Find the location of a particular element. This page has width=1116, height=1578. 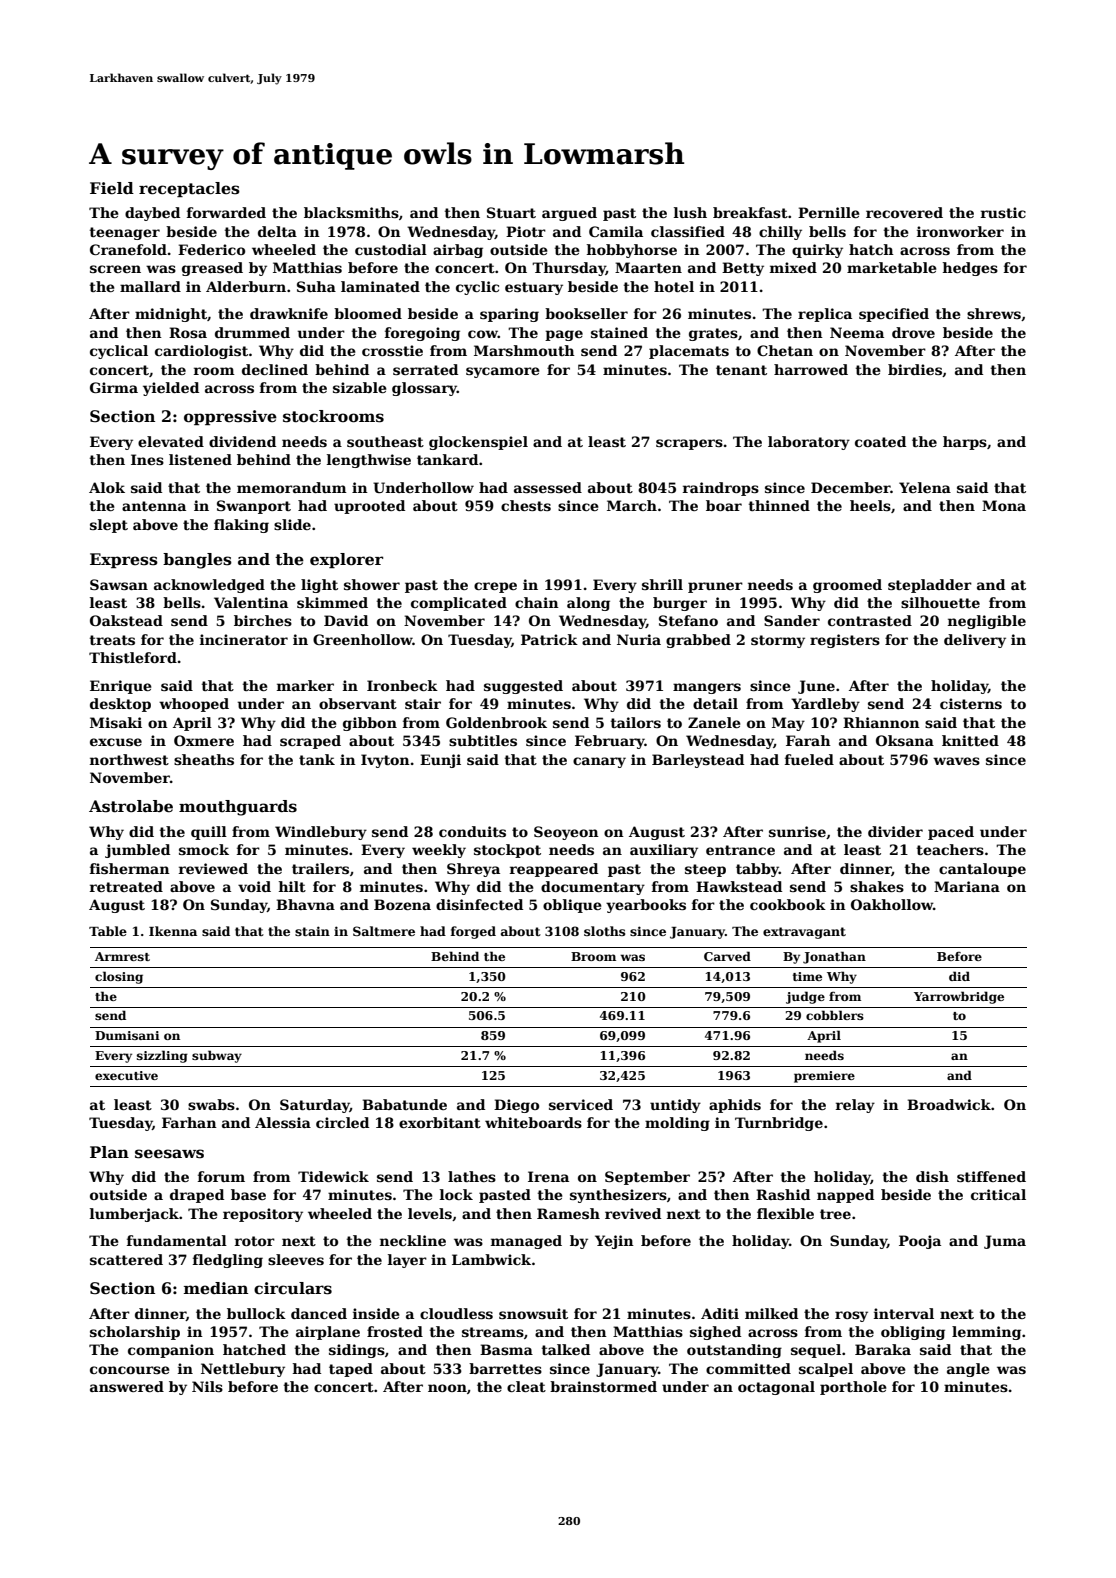

scattered is located at coordinates (126, 1259).
